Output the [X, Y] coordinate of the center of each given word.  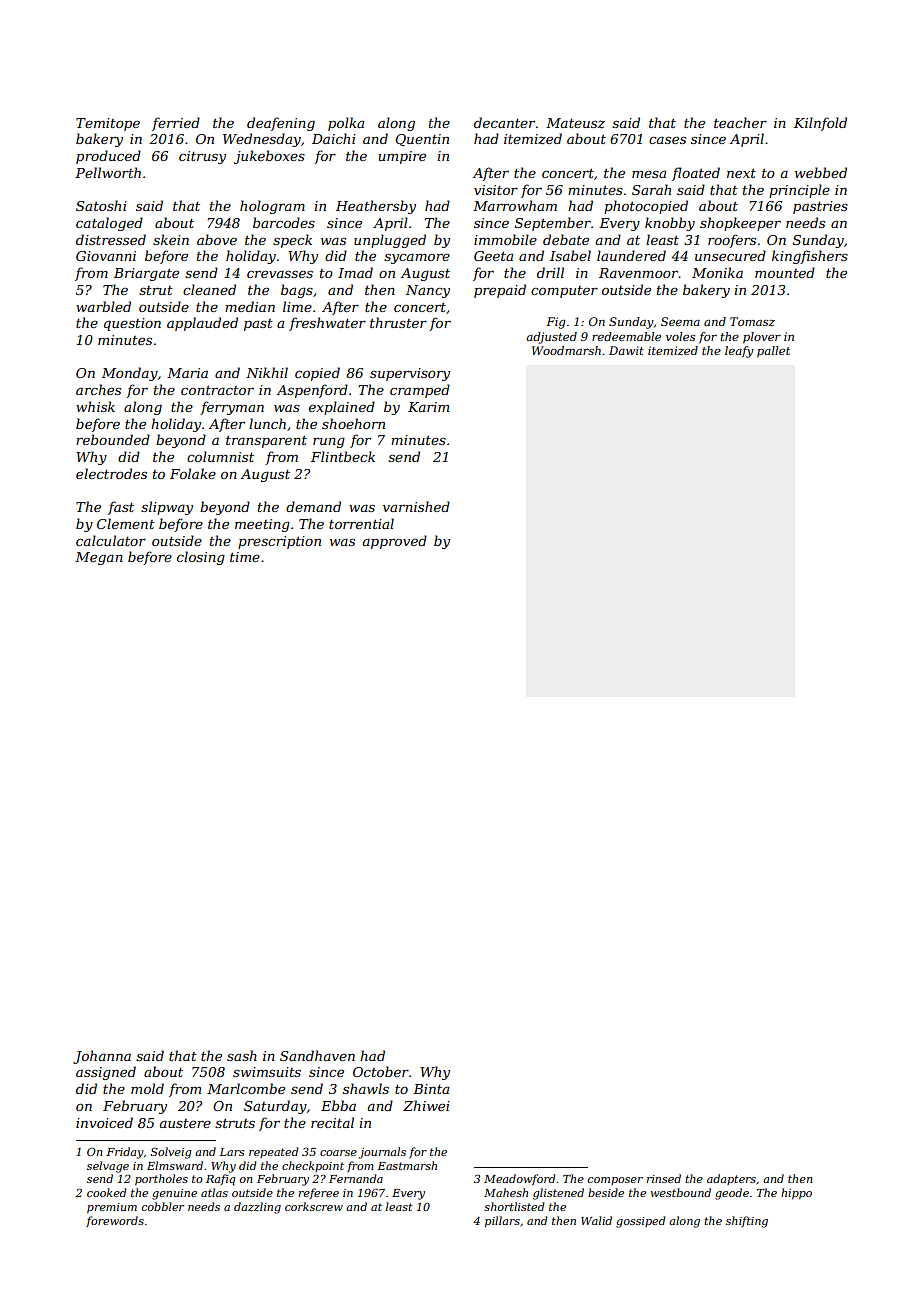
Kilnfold [820, 124]
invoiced [104, 1122]
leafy [739, 352]
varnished [416, 506]
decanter [504, 122]
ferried [176, 124]
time [245, 557]
